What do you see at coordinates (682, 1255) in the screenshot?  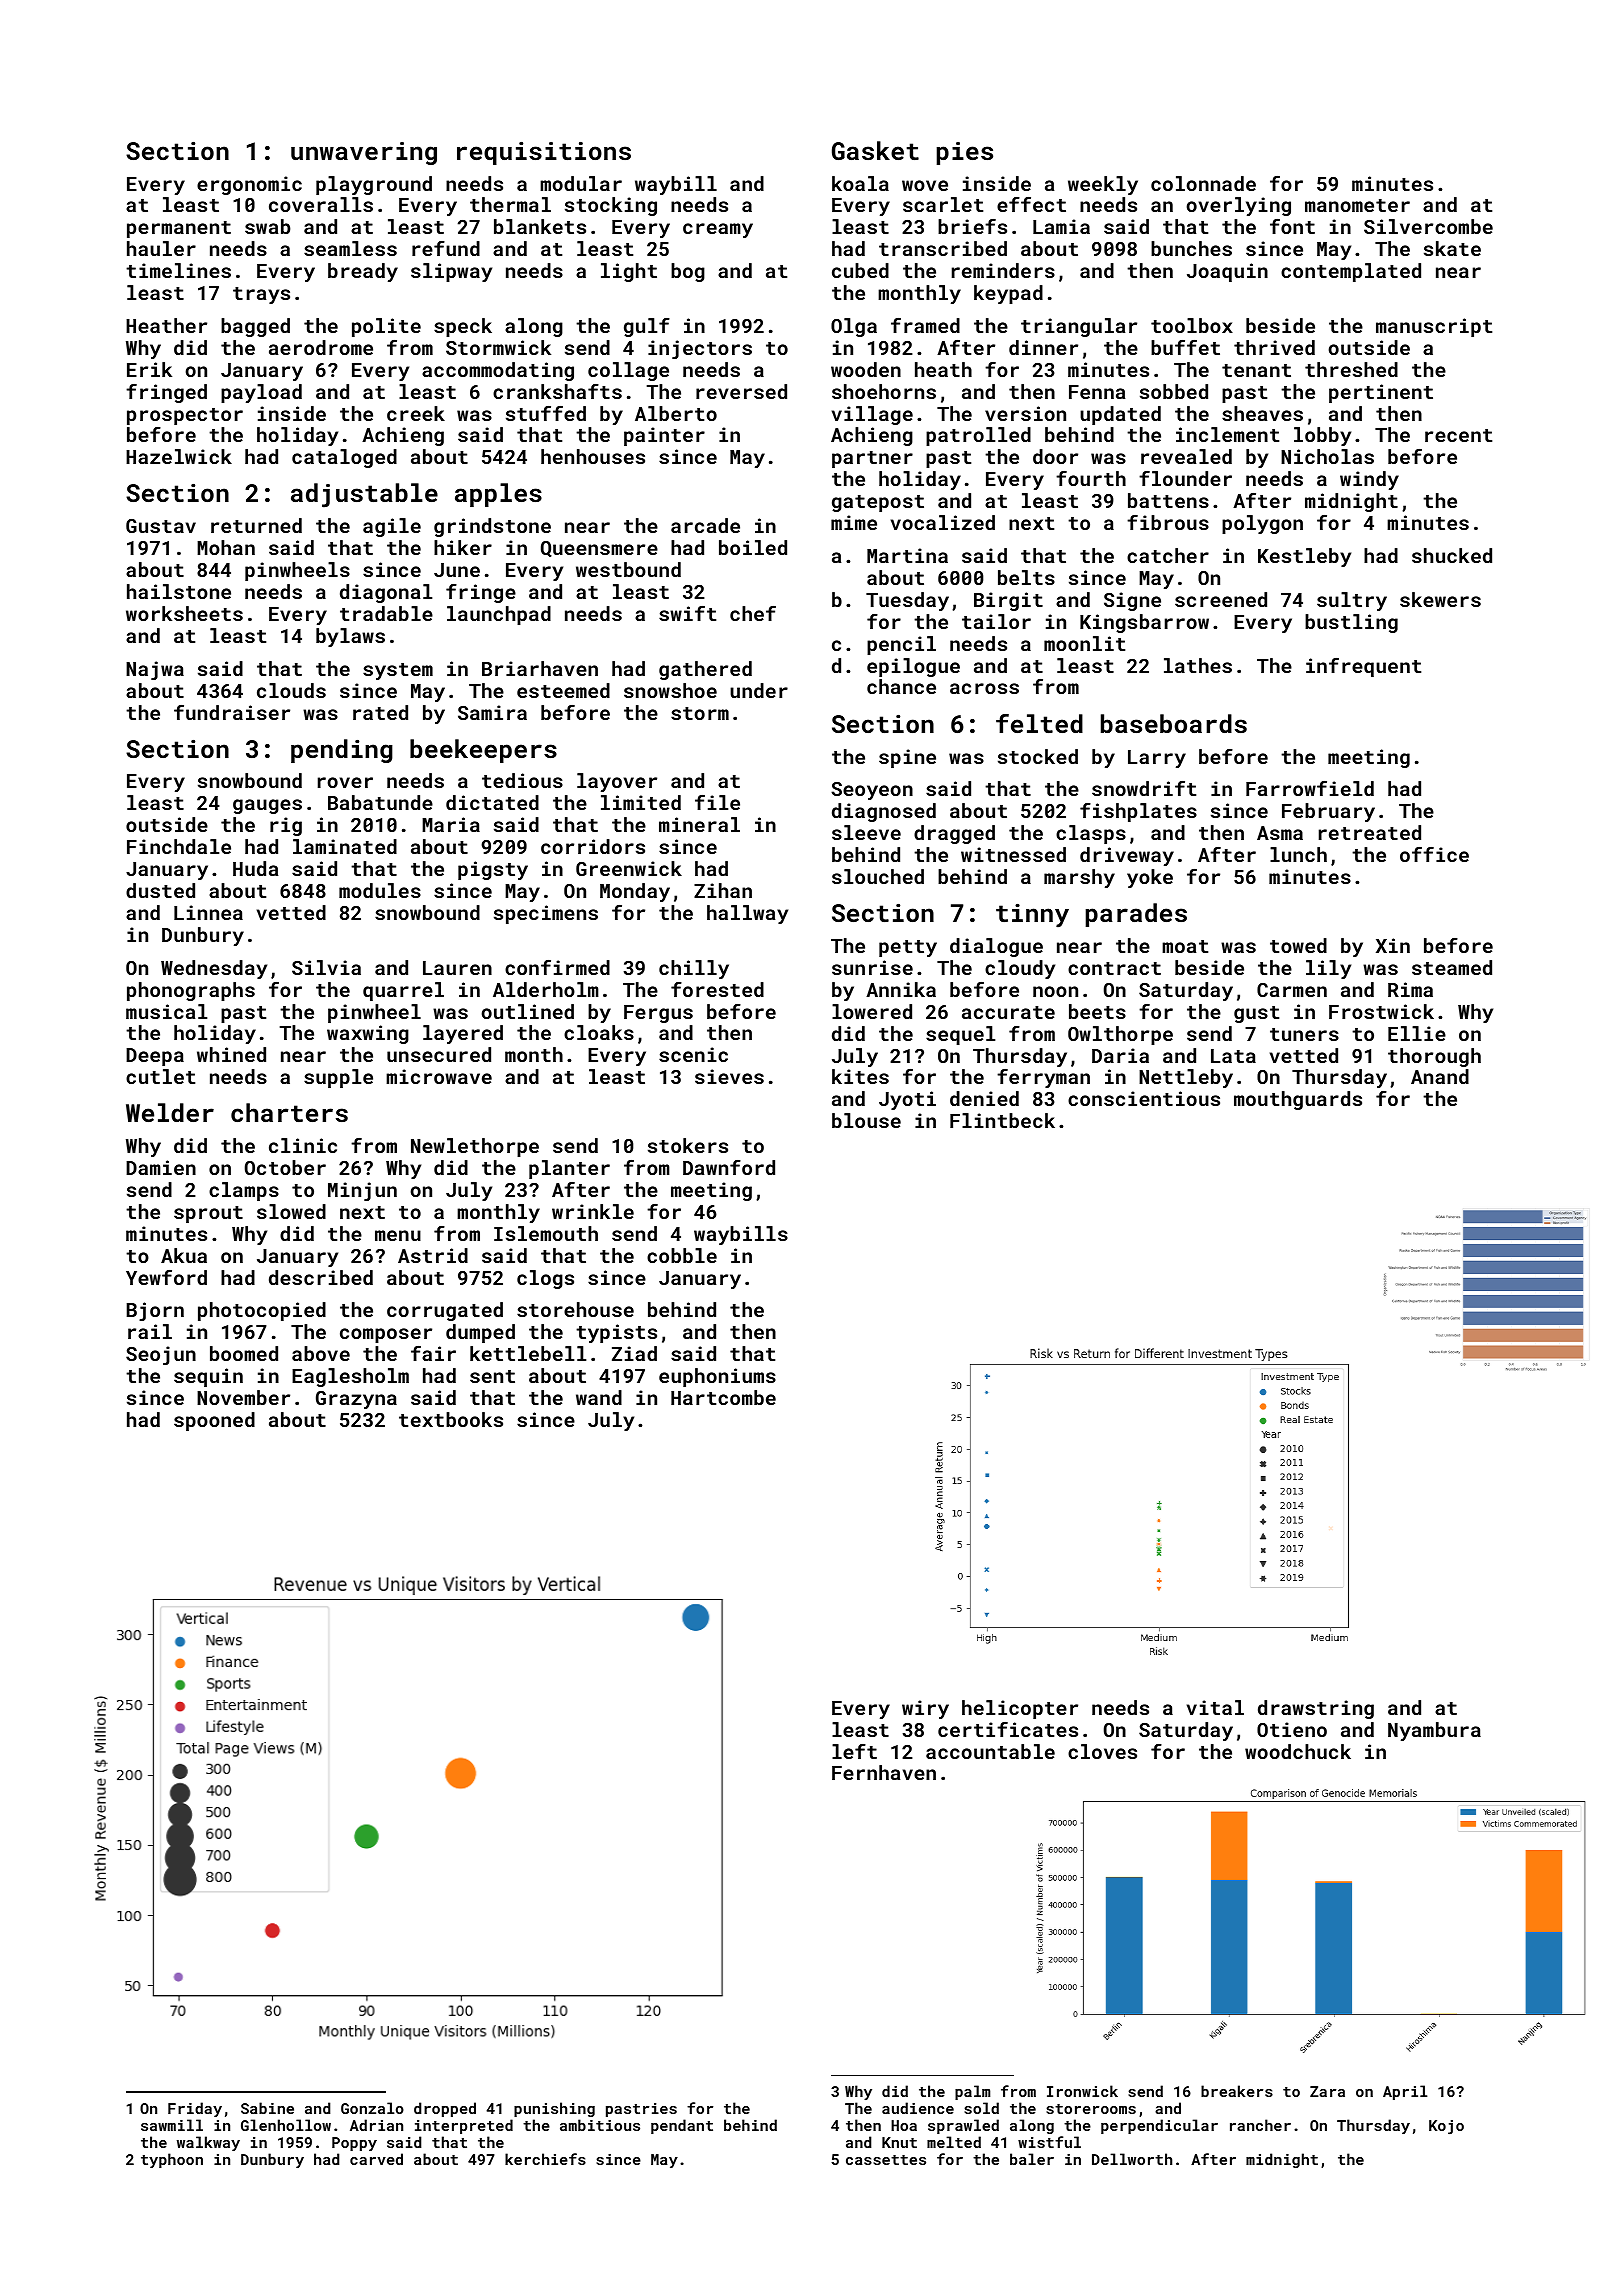 I see `cobble` at bounding box center [682, 1255].
